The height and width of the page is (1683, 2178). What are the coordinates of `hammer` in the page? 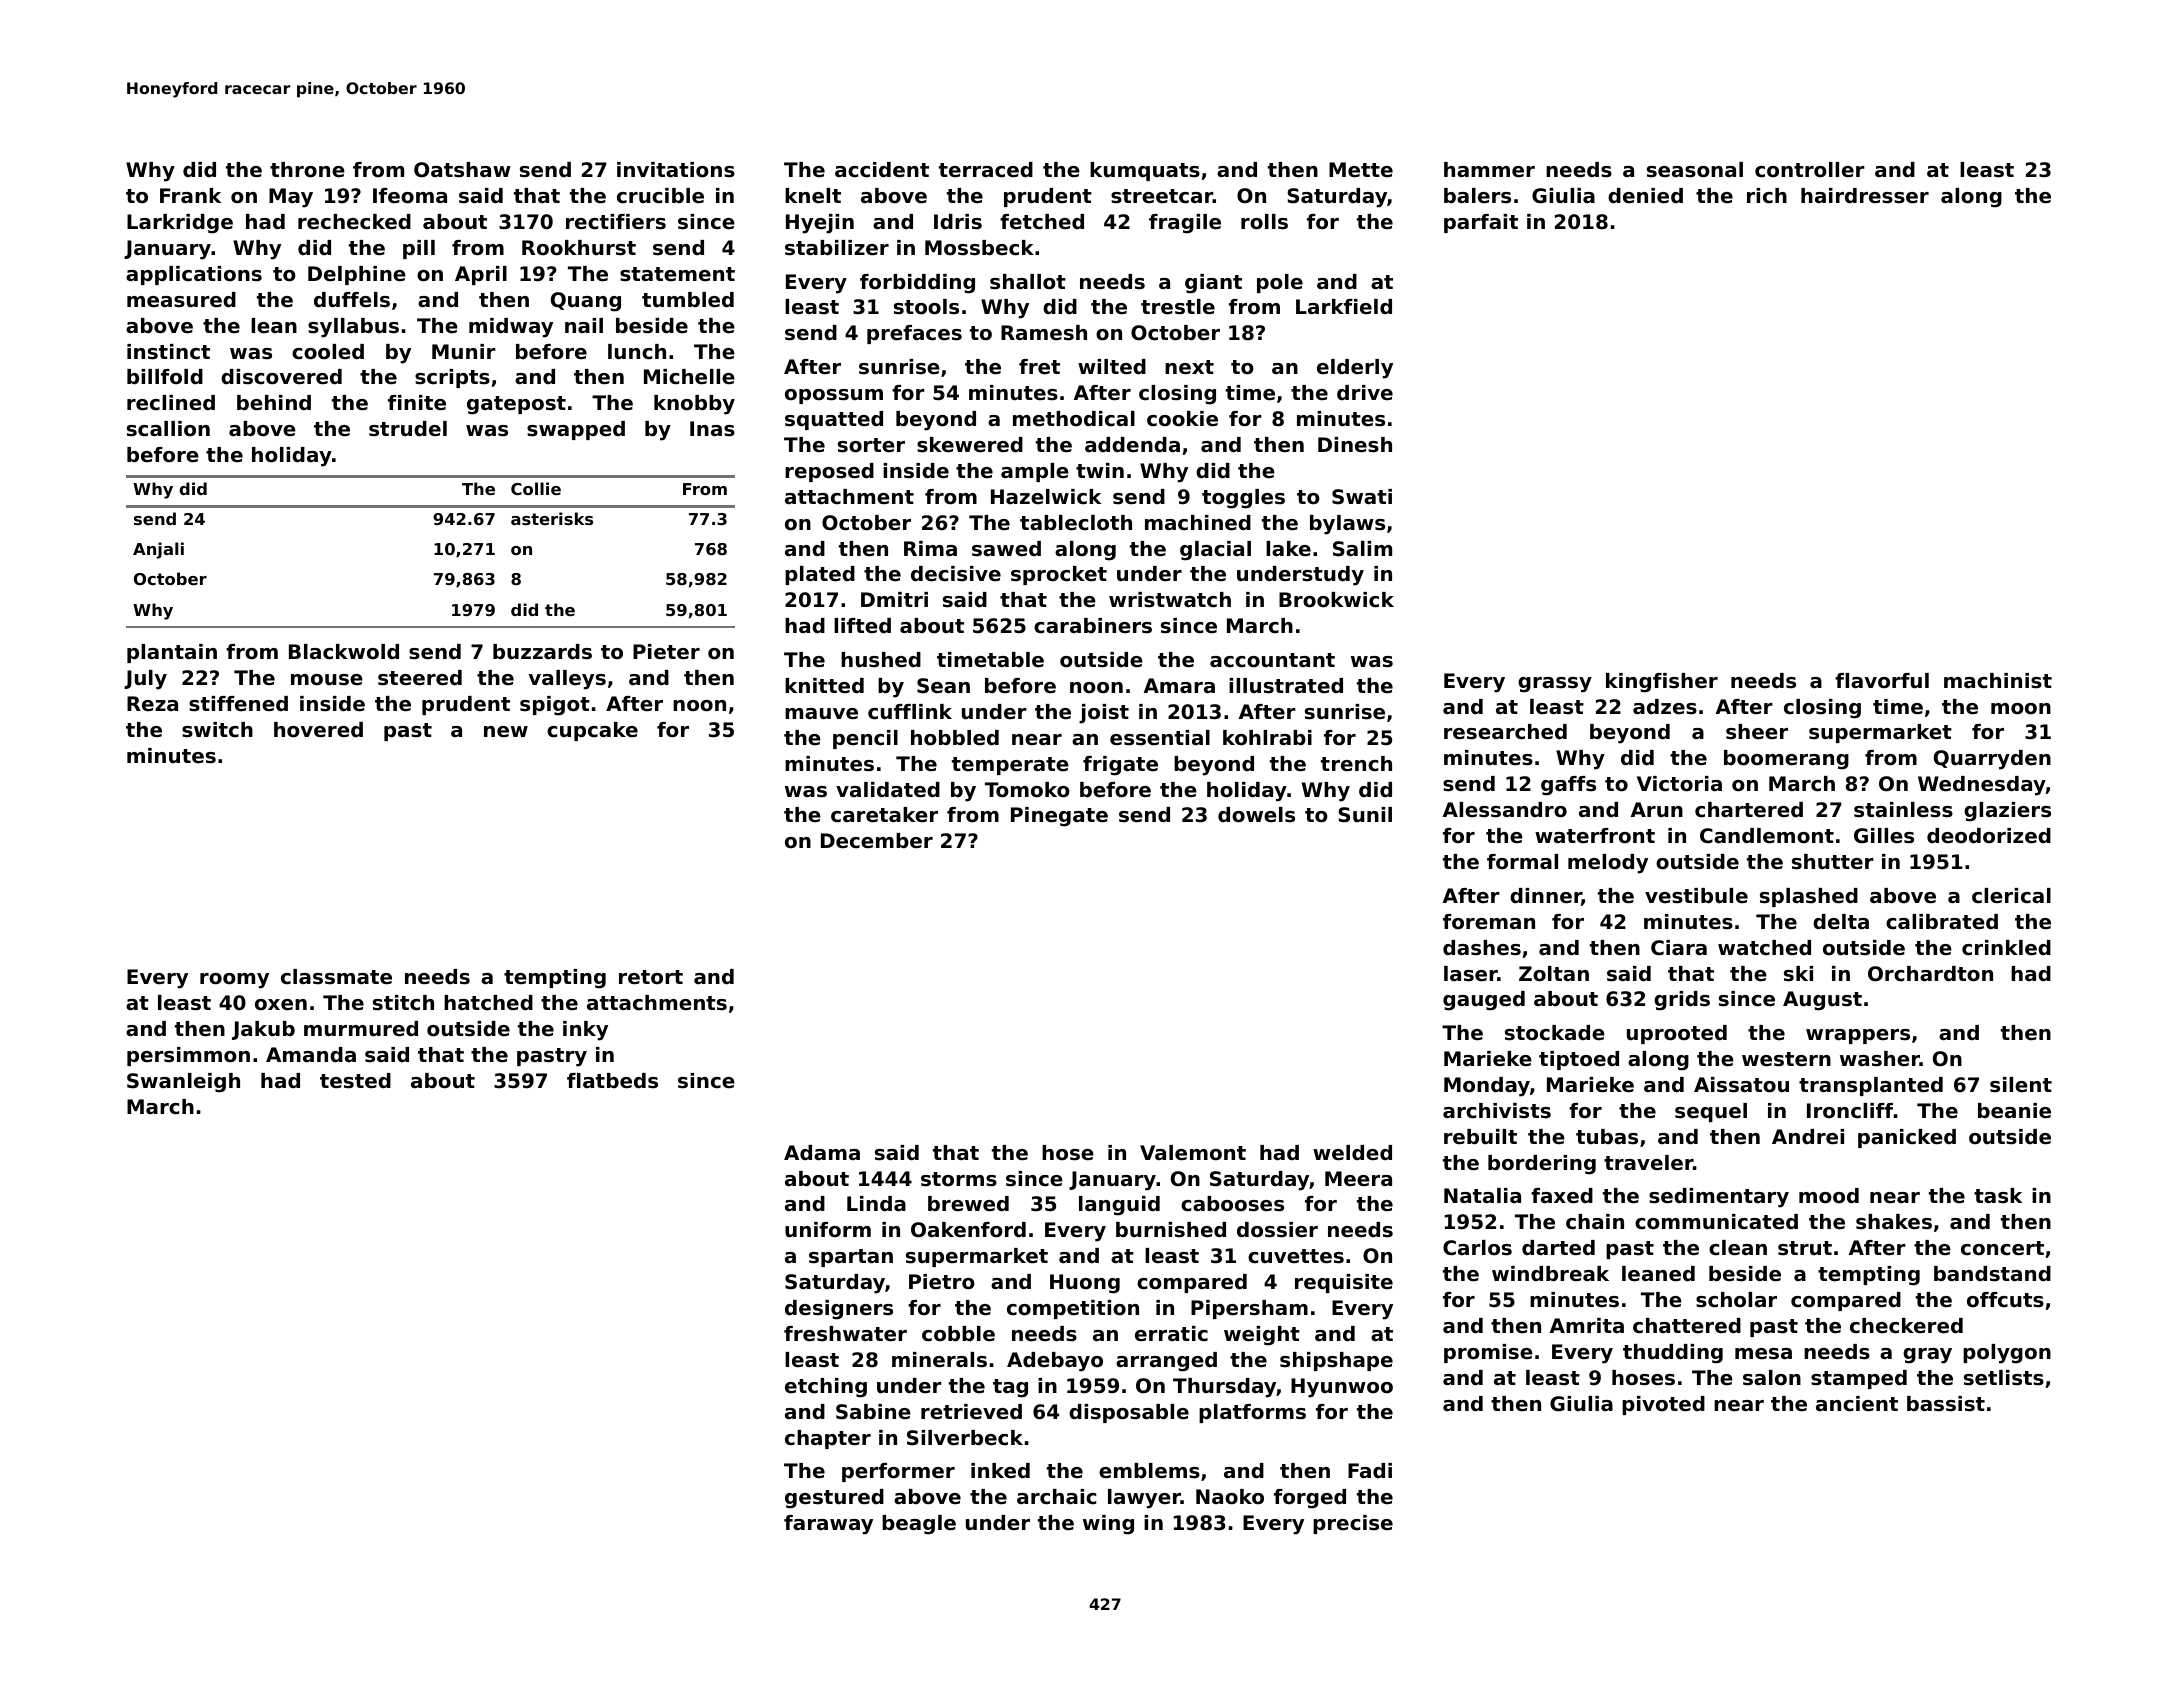 It's located at (1489, 170).
